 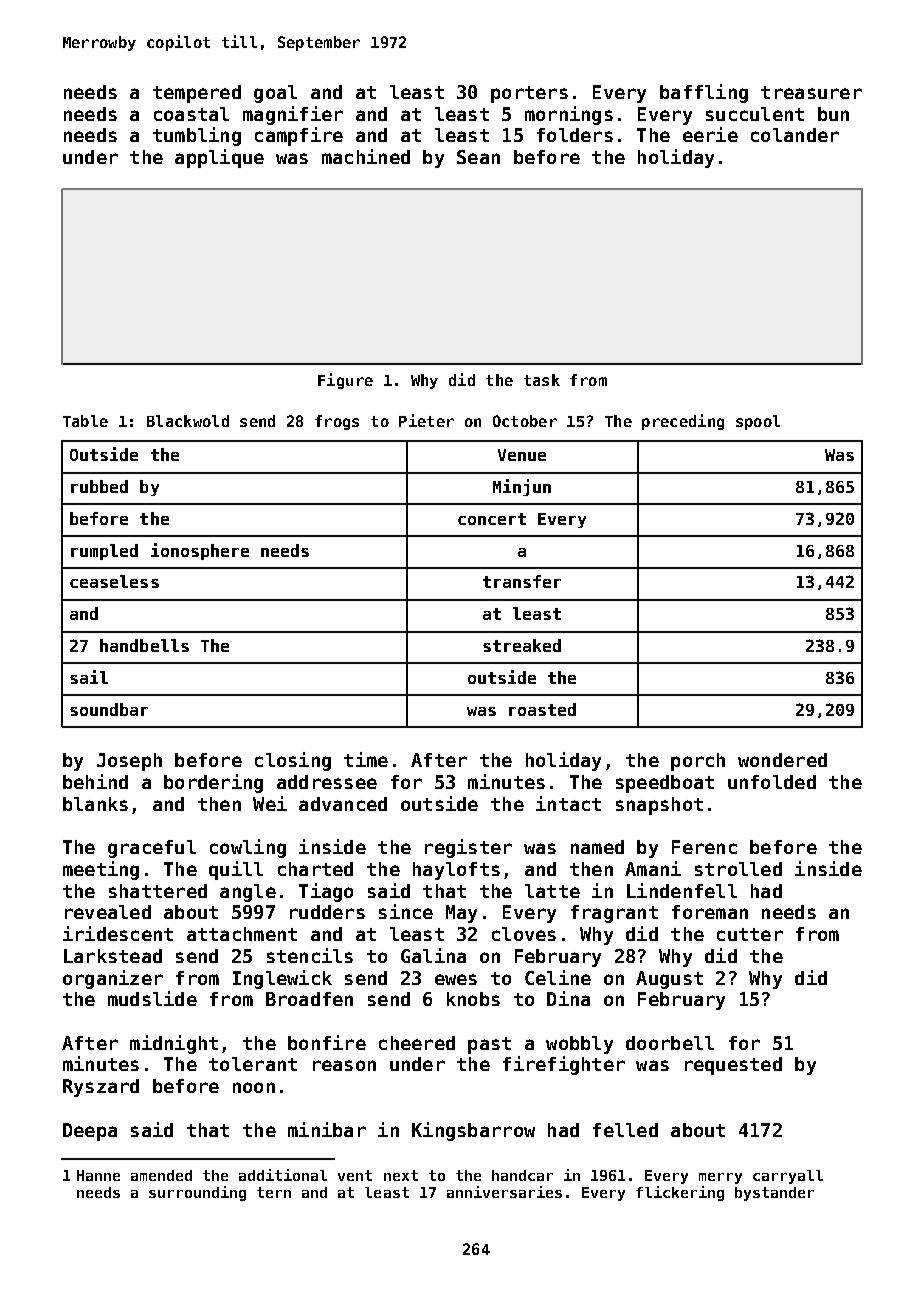 I want to click on baffling, so click(x=704, y=93).
